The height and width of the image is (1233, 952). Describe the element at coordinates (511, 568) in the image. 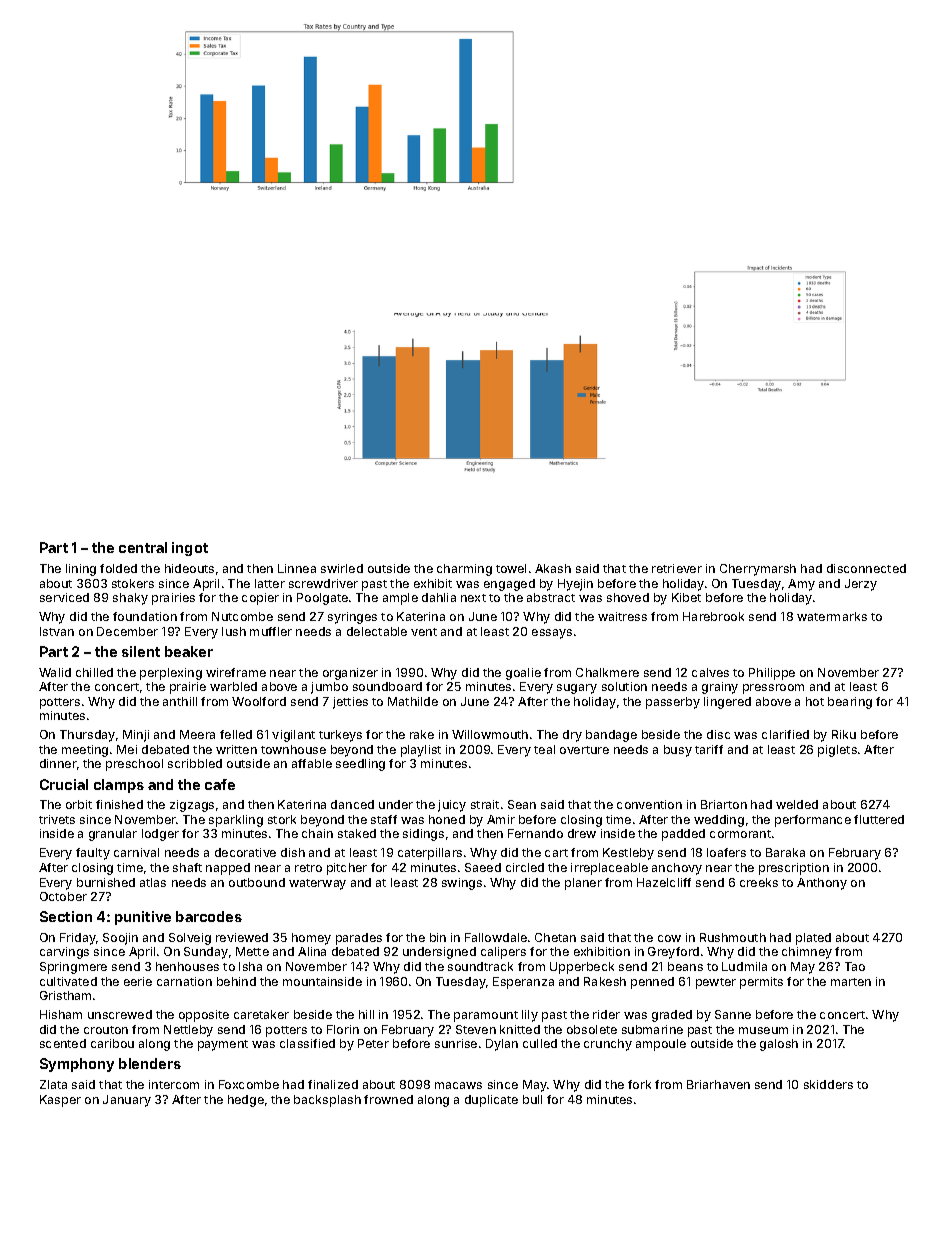

I see `towel` at that location.
